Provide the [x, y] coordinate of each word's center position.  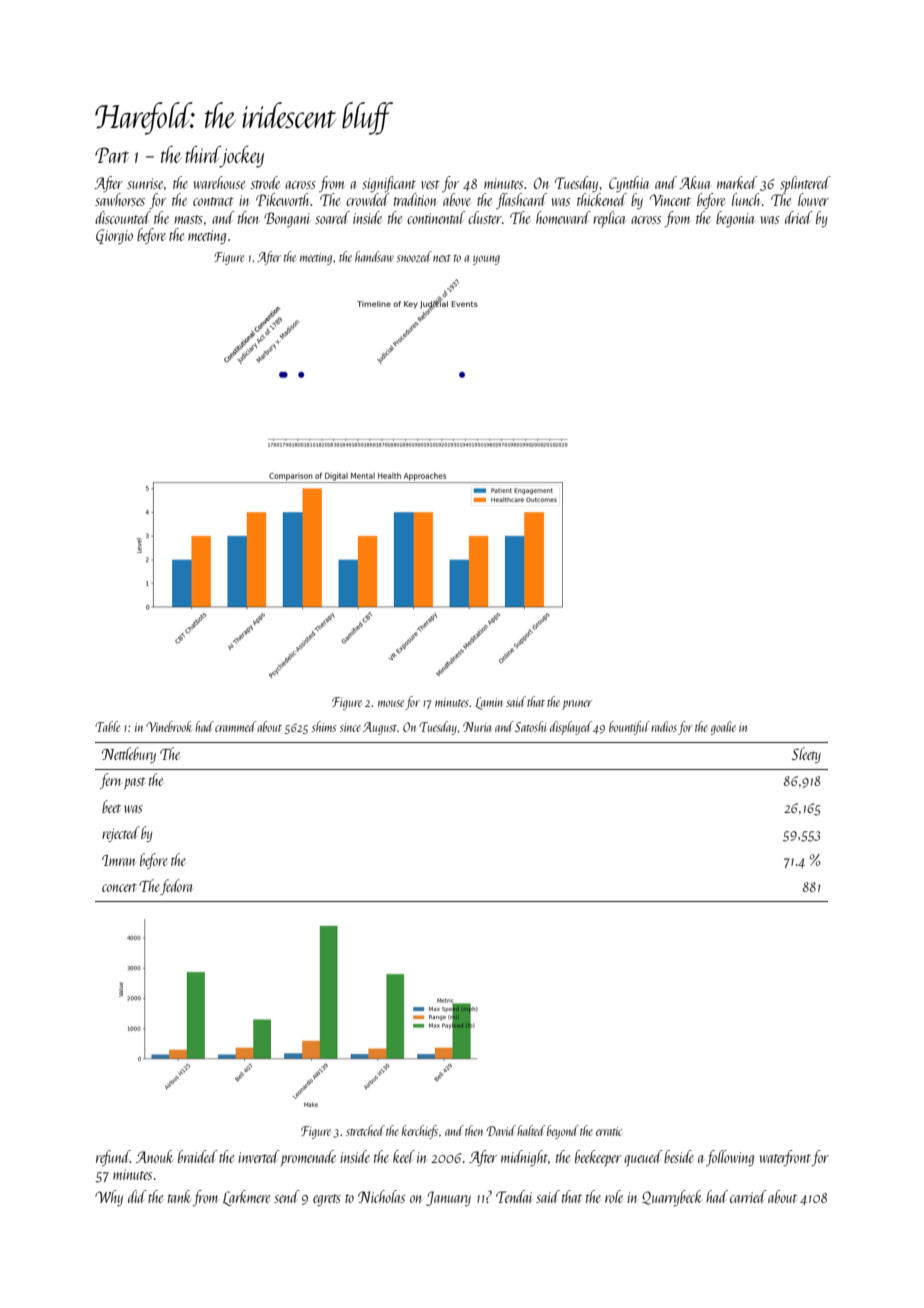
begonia [735, 219]
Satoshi [530, 726]
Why [109, 1198]
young [486, 260]
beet [111, 806]
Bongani [287, 219]
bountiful [629, 728]
